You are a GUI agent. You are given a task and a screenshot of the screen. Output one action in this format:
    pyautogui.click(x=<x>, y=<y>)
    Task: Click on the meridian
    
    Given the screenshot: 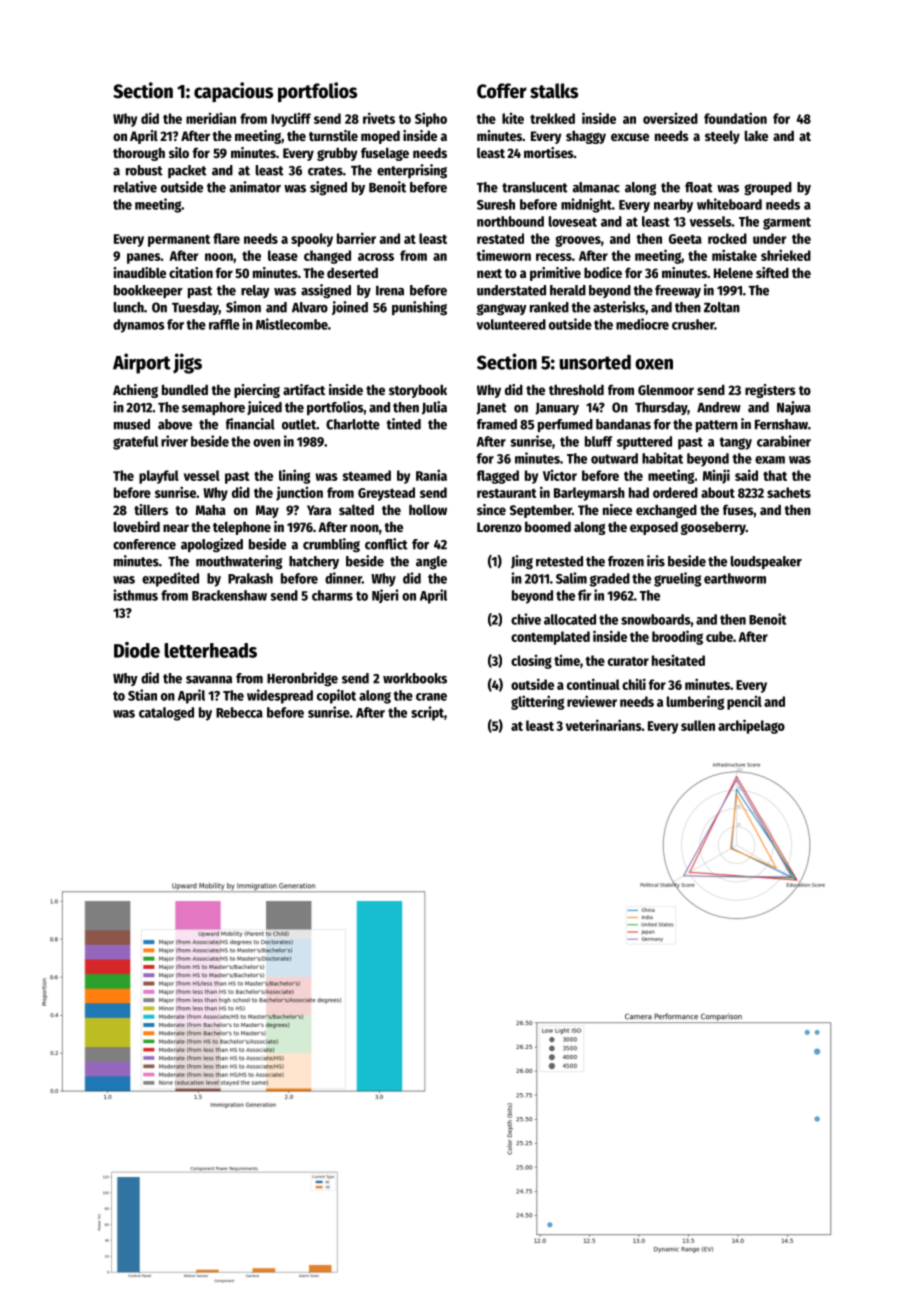 What is the action you would take?
    pyautogui.click(x=211, y=118)
